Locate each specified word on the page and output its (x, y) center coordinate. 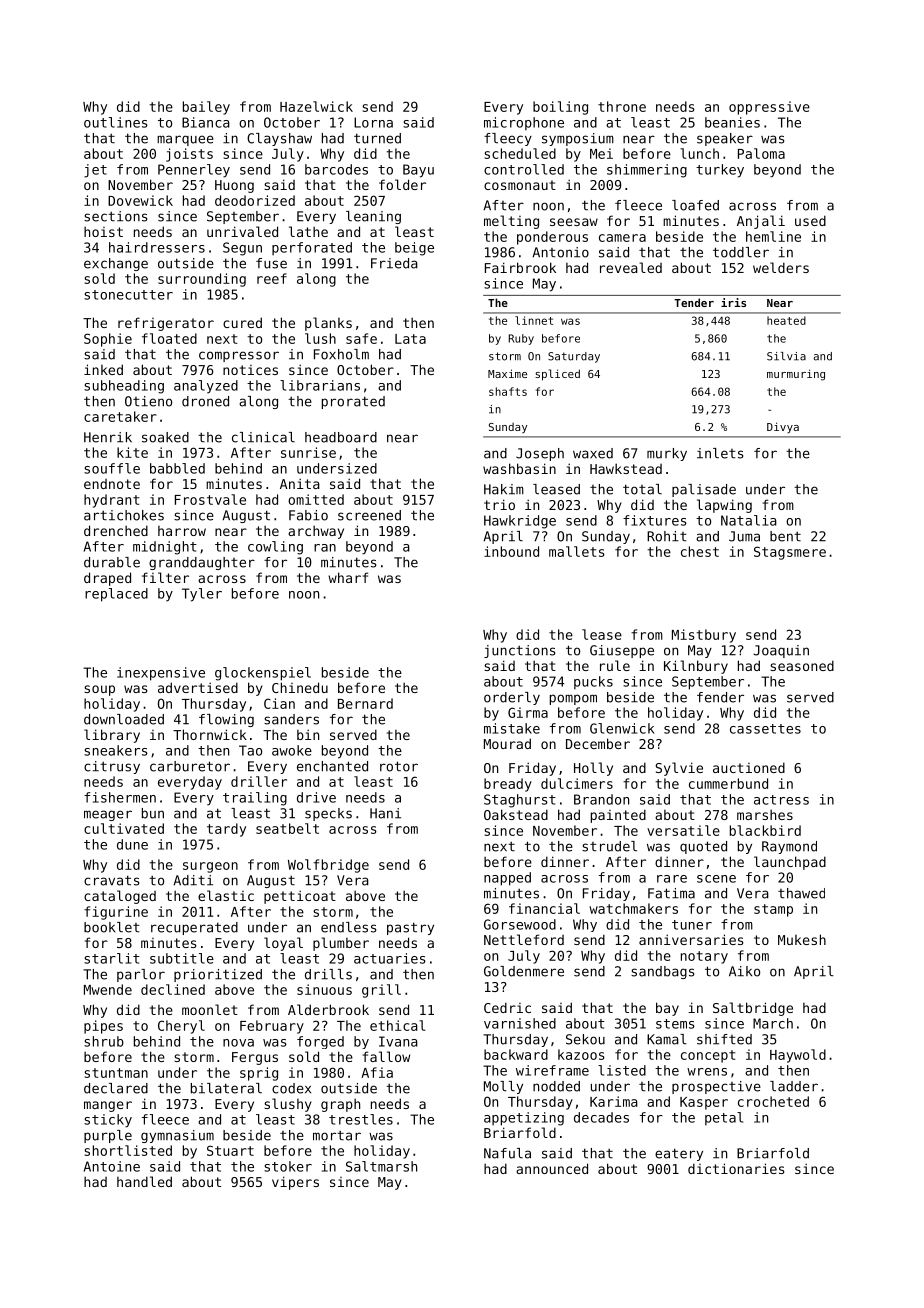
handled (144, 1181)
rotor (399, 766)
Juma (744, 536)
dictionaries (736, 1168)
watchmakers (633, 908)
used (810, 220)
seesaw (574, 222)
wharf (348, 577)
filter (165, 577)
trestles (361, 1119)
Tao (250, 750)
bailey (206, 108)
